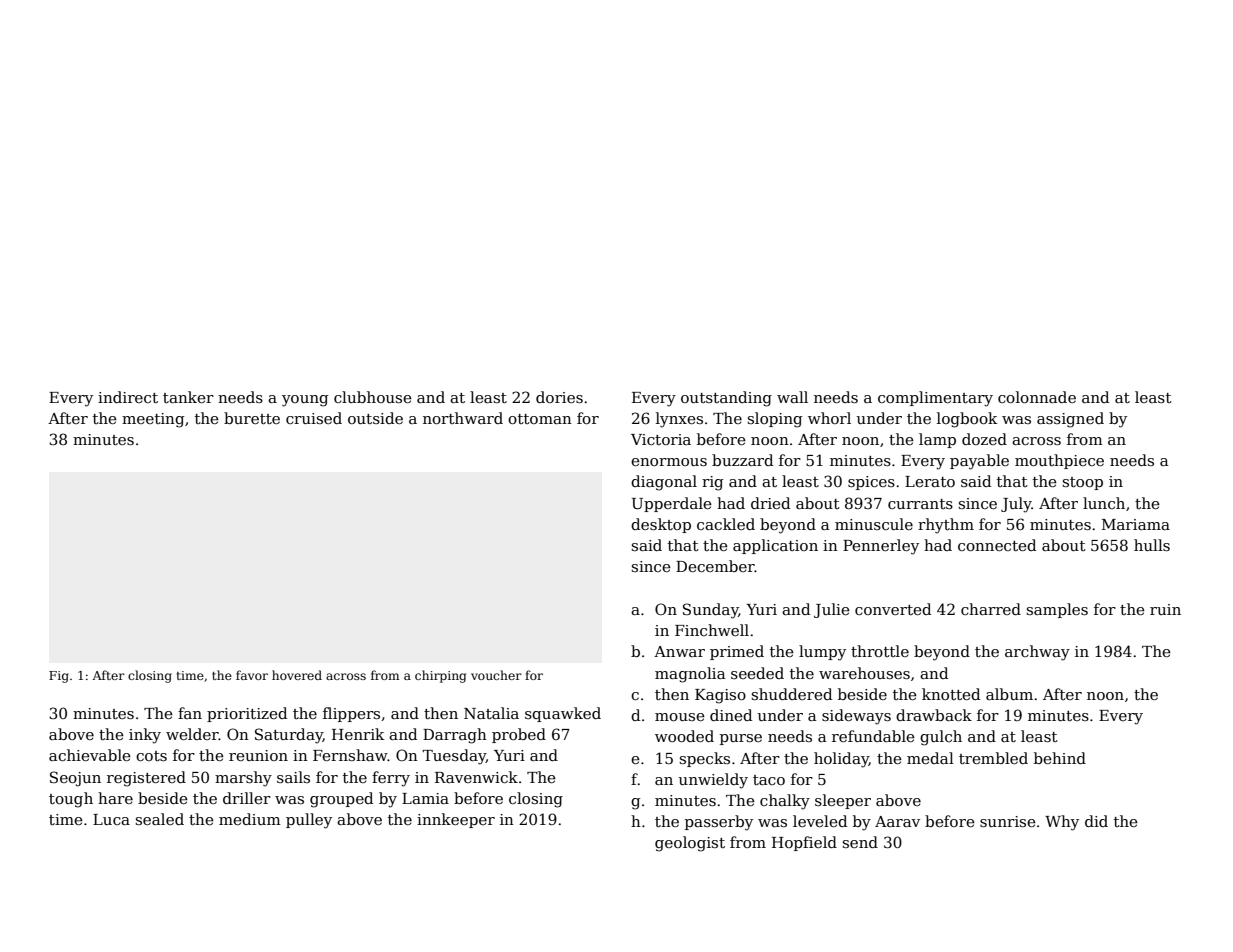  I want to click on archway, so click(1037, 653).
